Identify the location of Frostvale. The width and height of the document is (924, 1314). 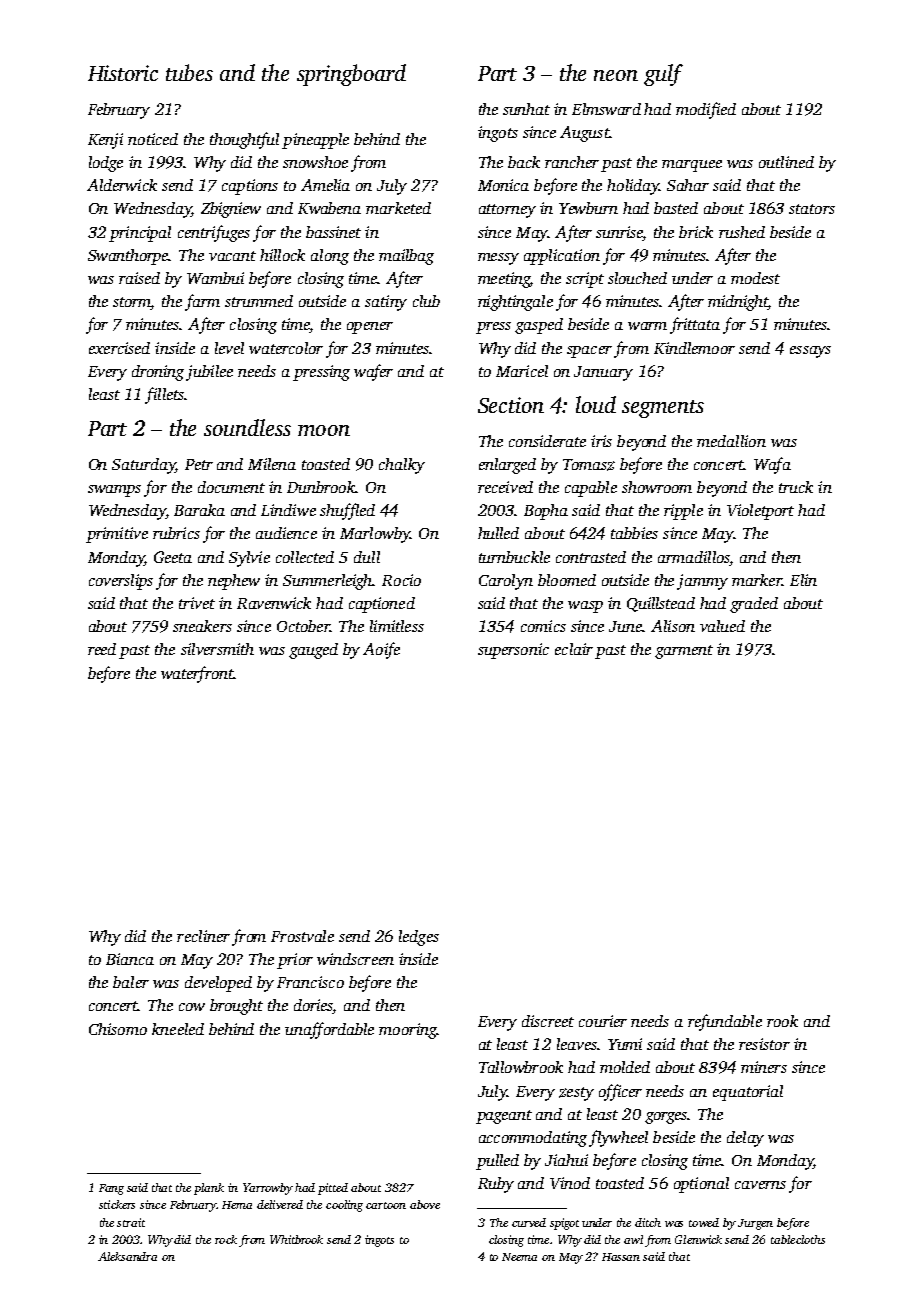
(302, 936).
